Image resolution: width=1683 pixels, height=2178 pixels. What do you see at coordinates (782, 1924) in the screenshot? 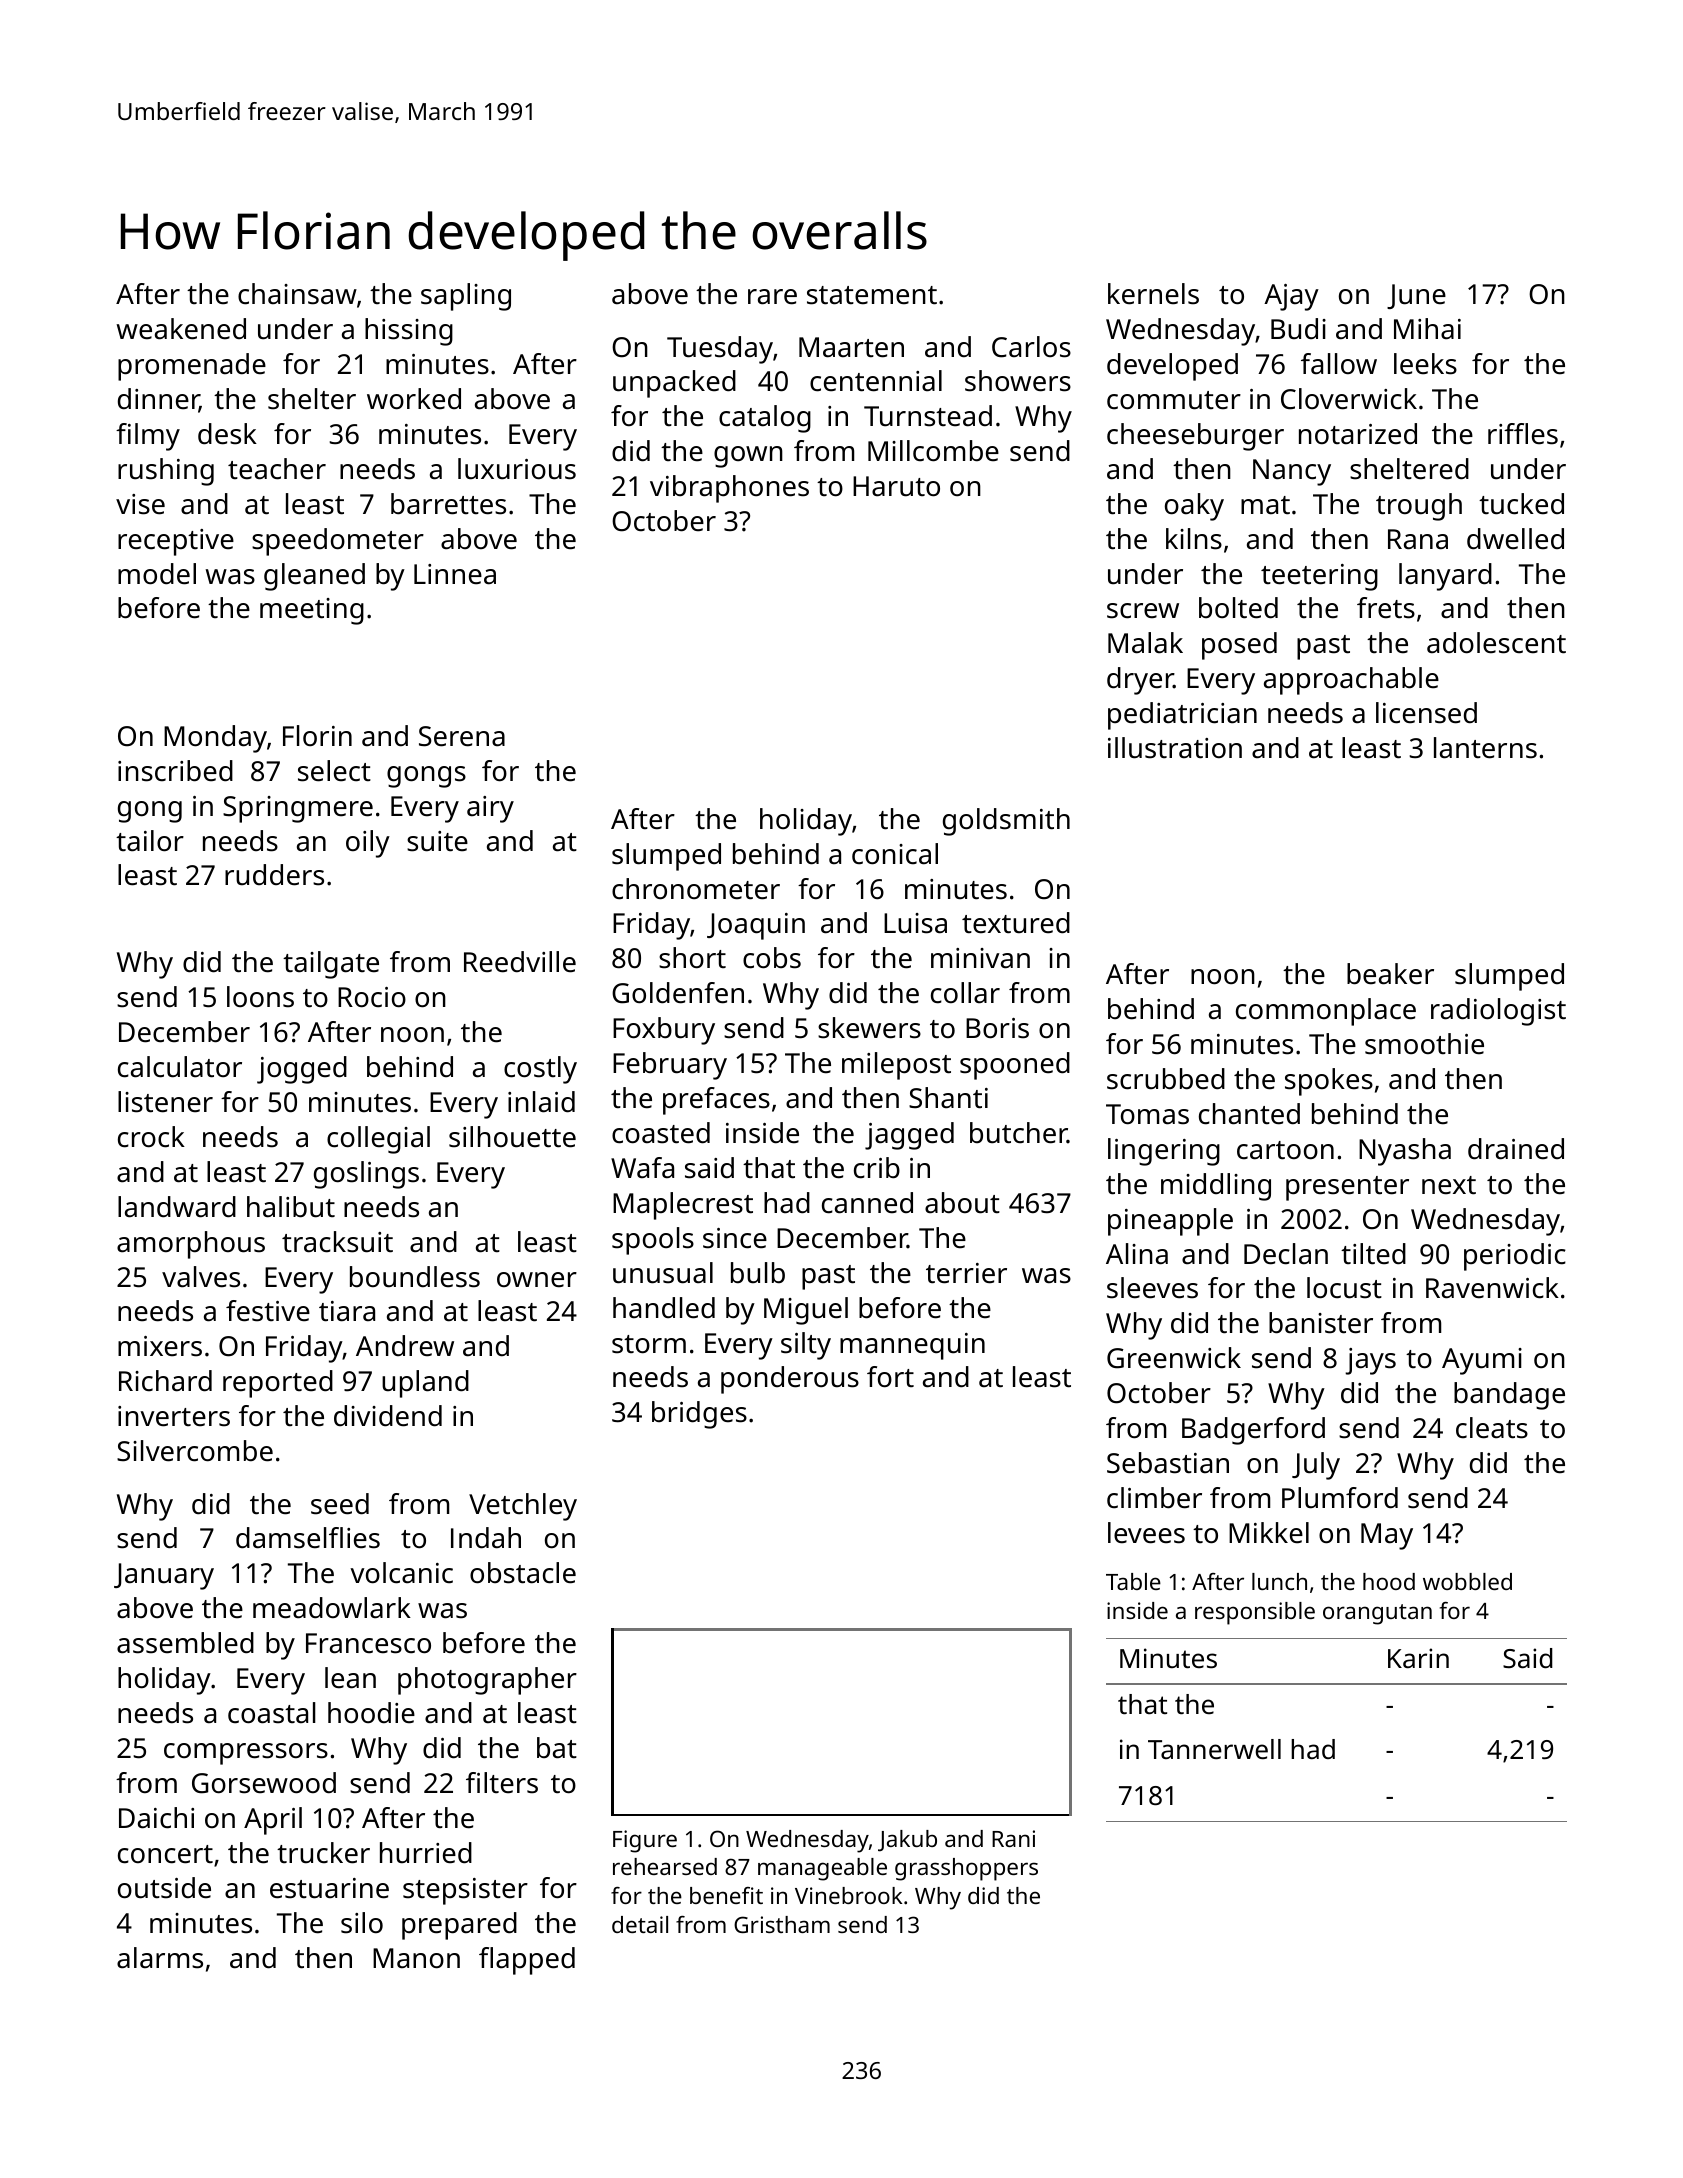
I see `Gristham` at bounding box center [782, 1924].
